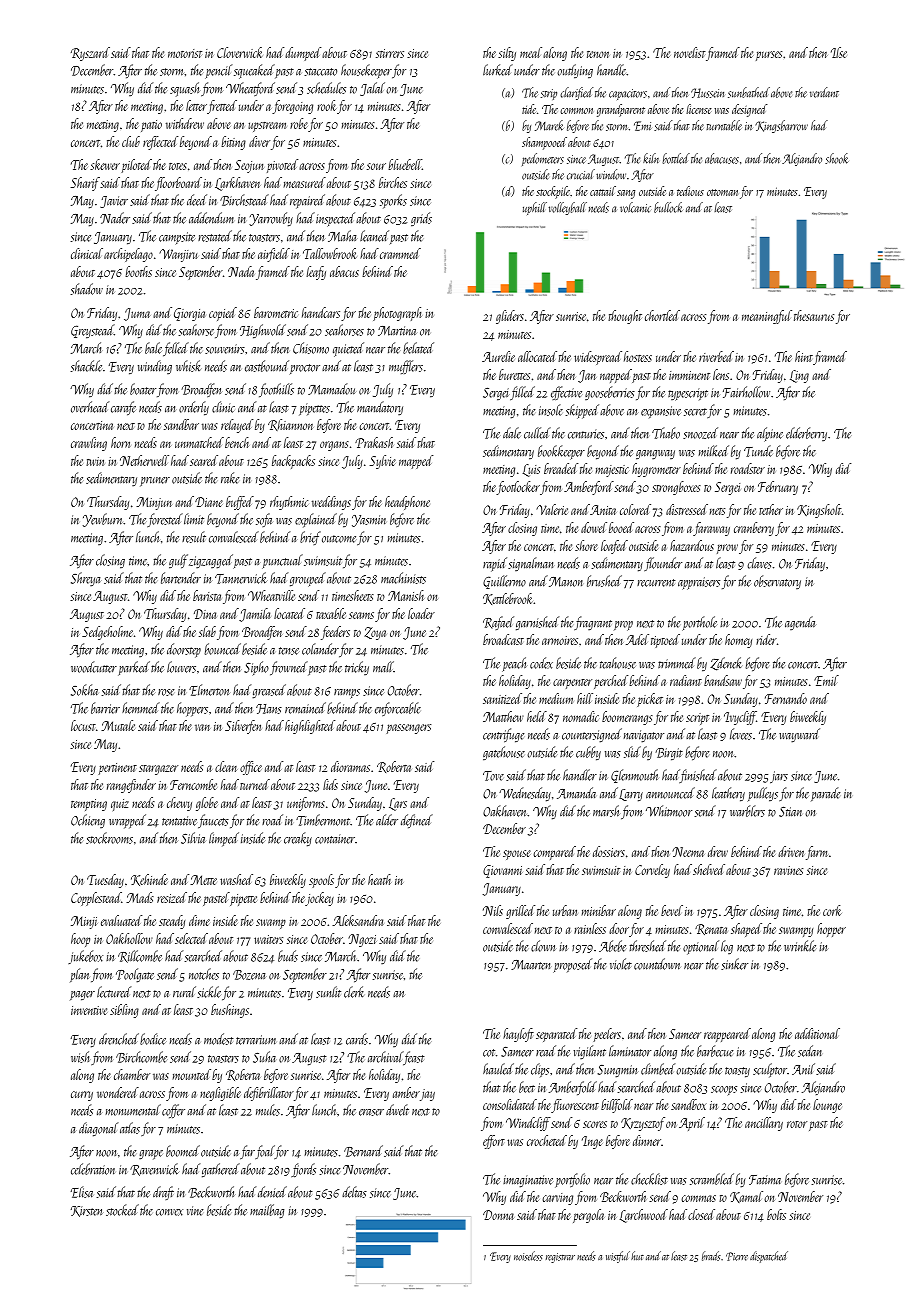 The image size is (924, 1308). Describe the element at coordinates (586, 545) in the page. I see `shore` at that location.
